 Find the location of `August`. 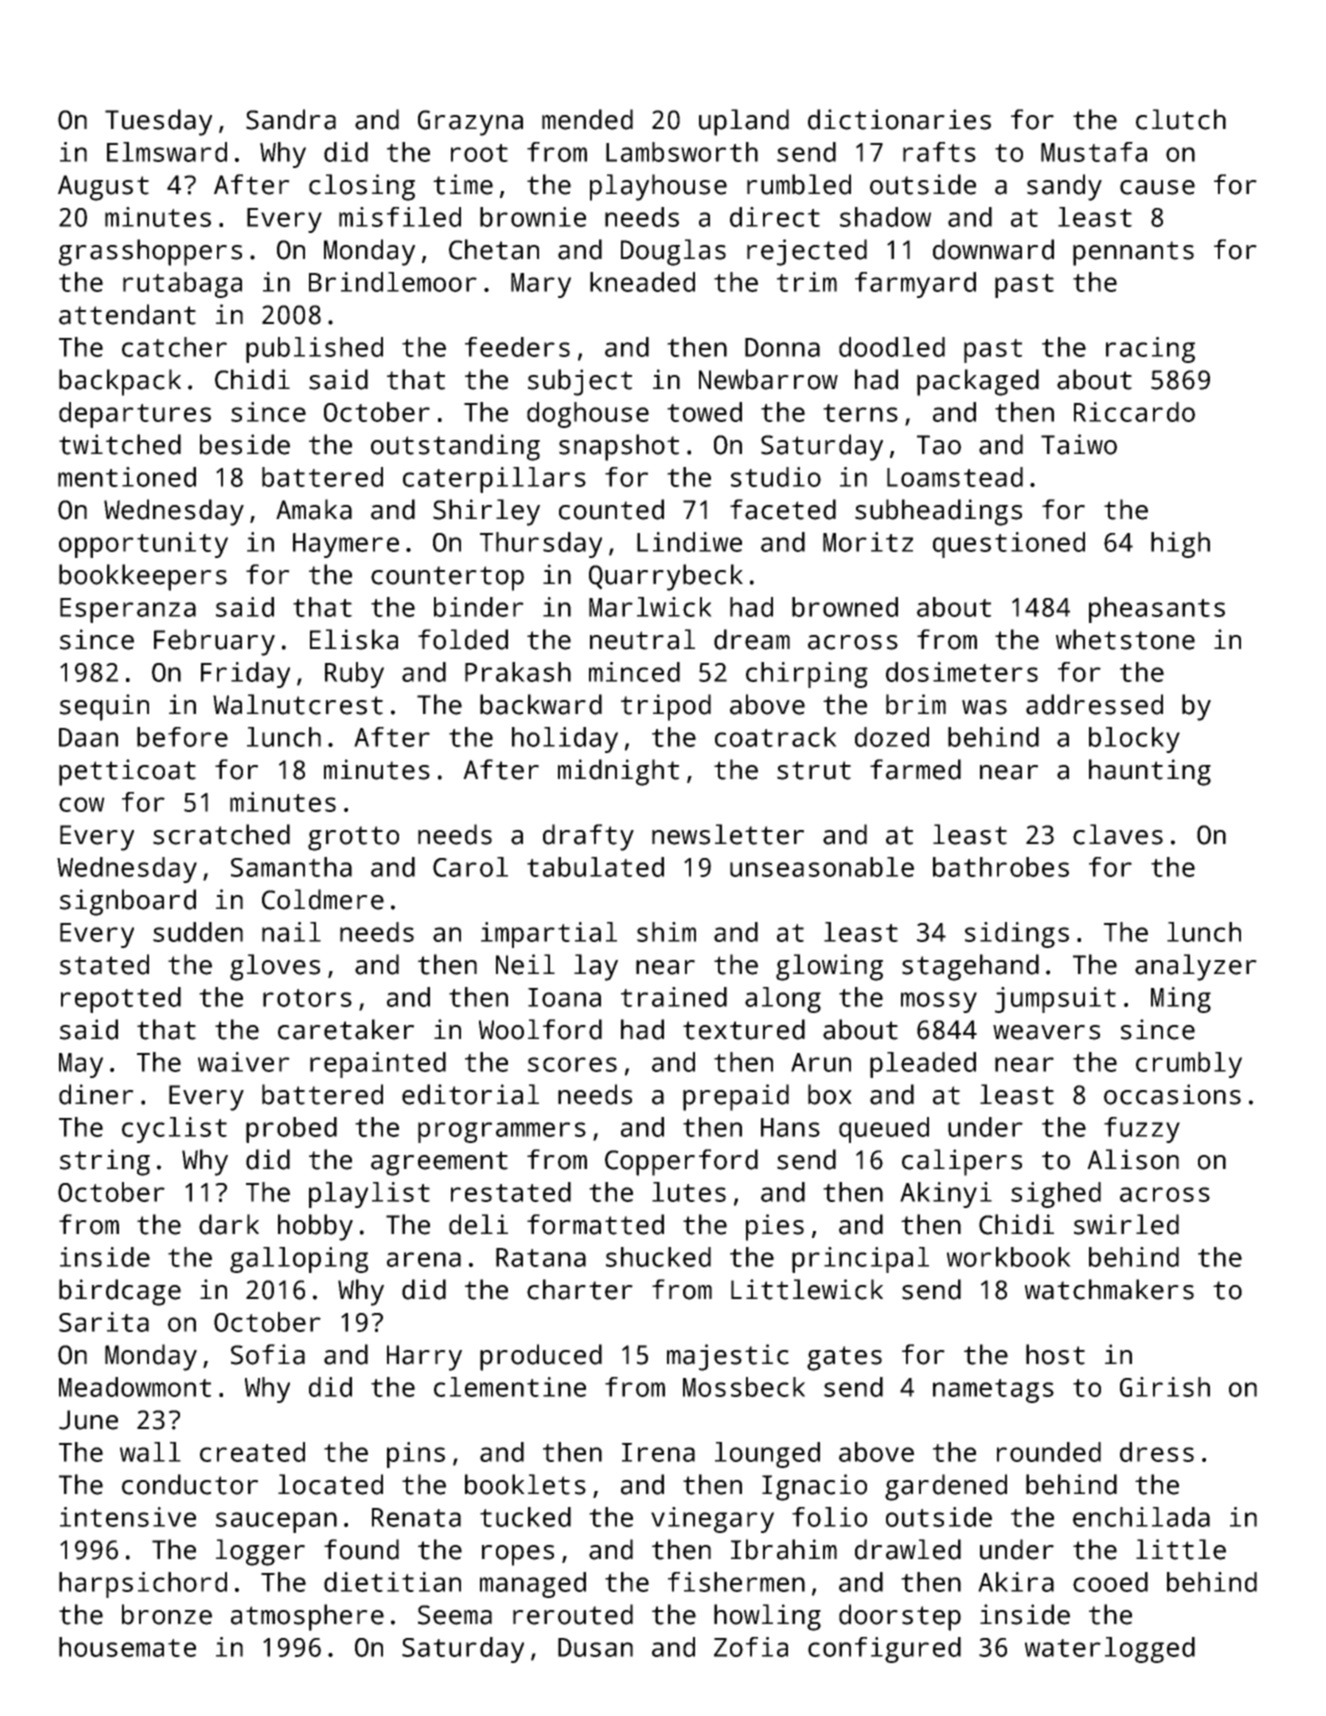

August is located at coordinates (103, 188).
